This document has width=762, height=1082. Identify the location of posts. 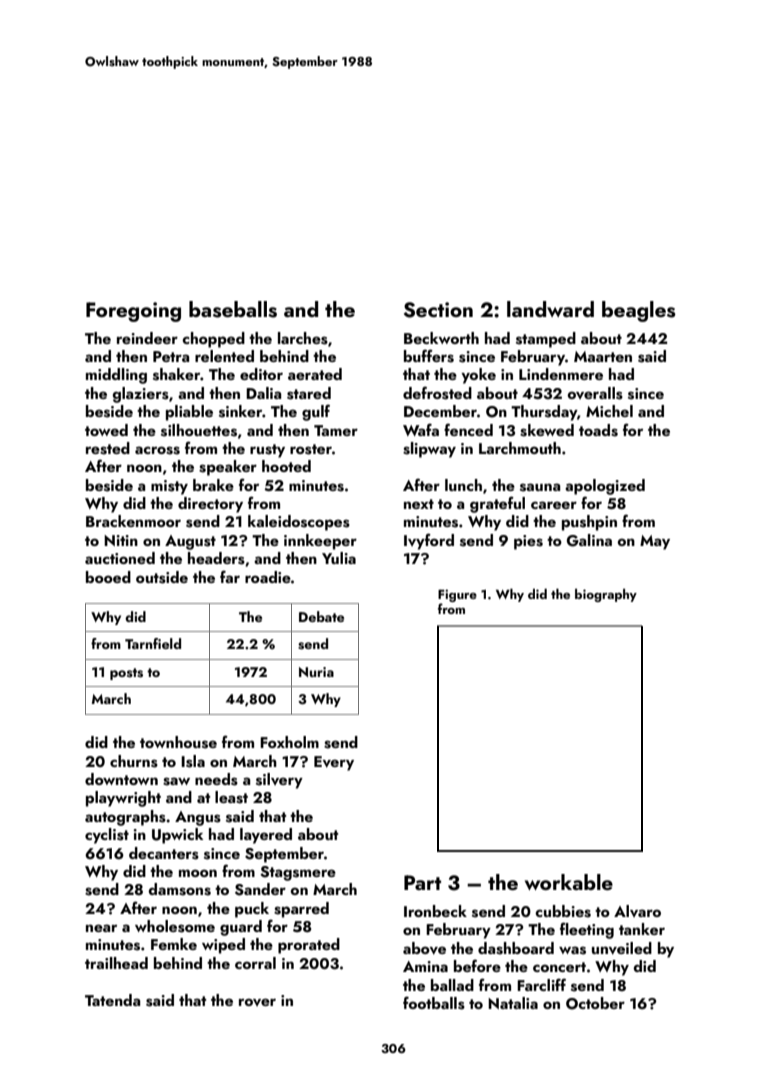
(126, 674).
